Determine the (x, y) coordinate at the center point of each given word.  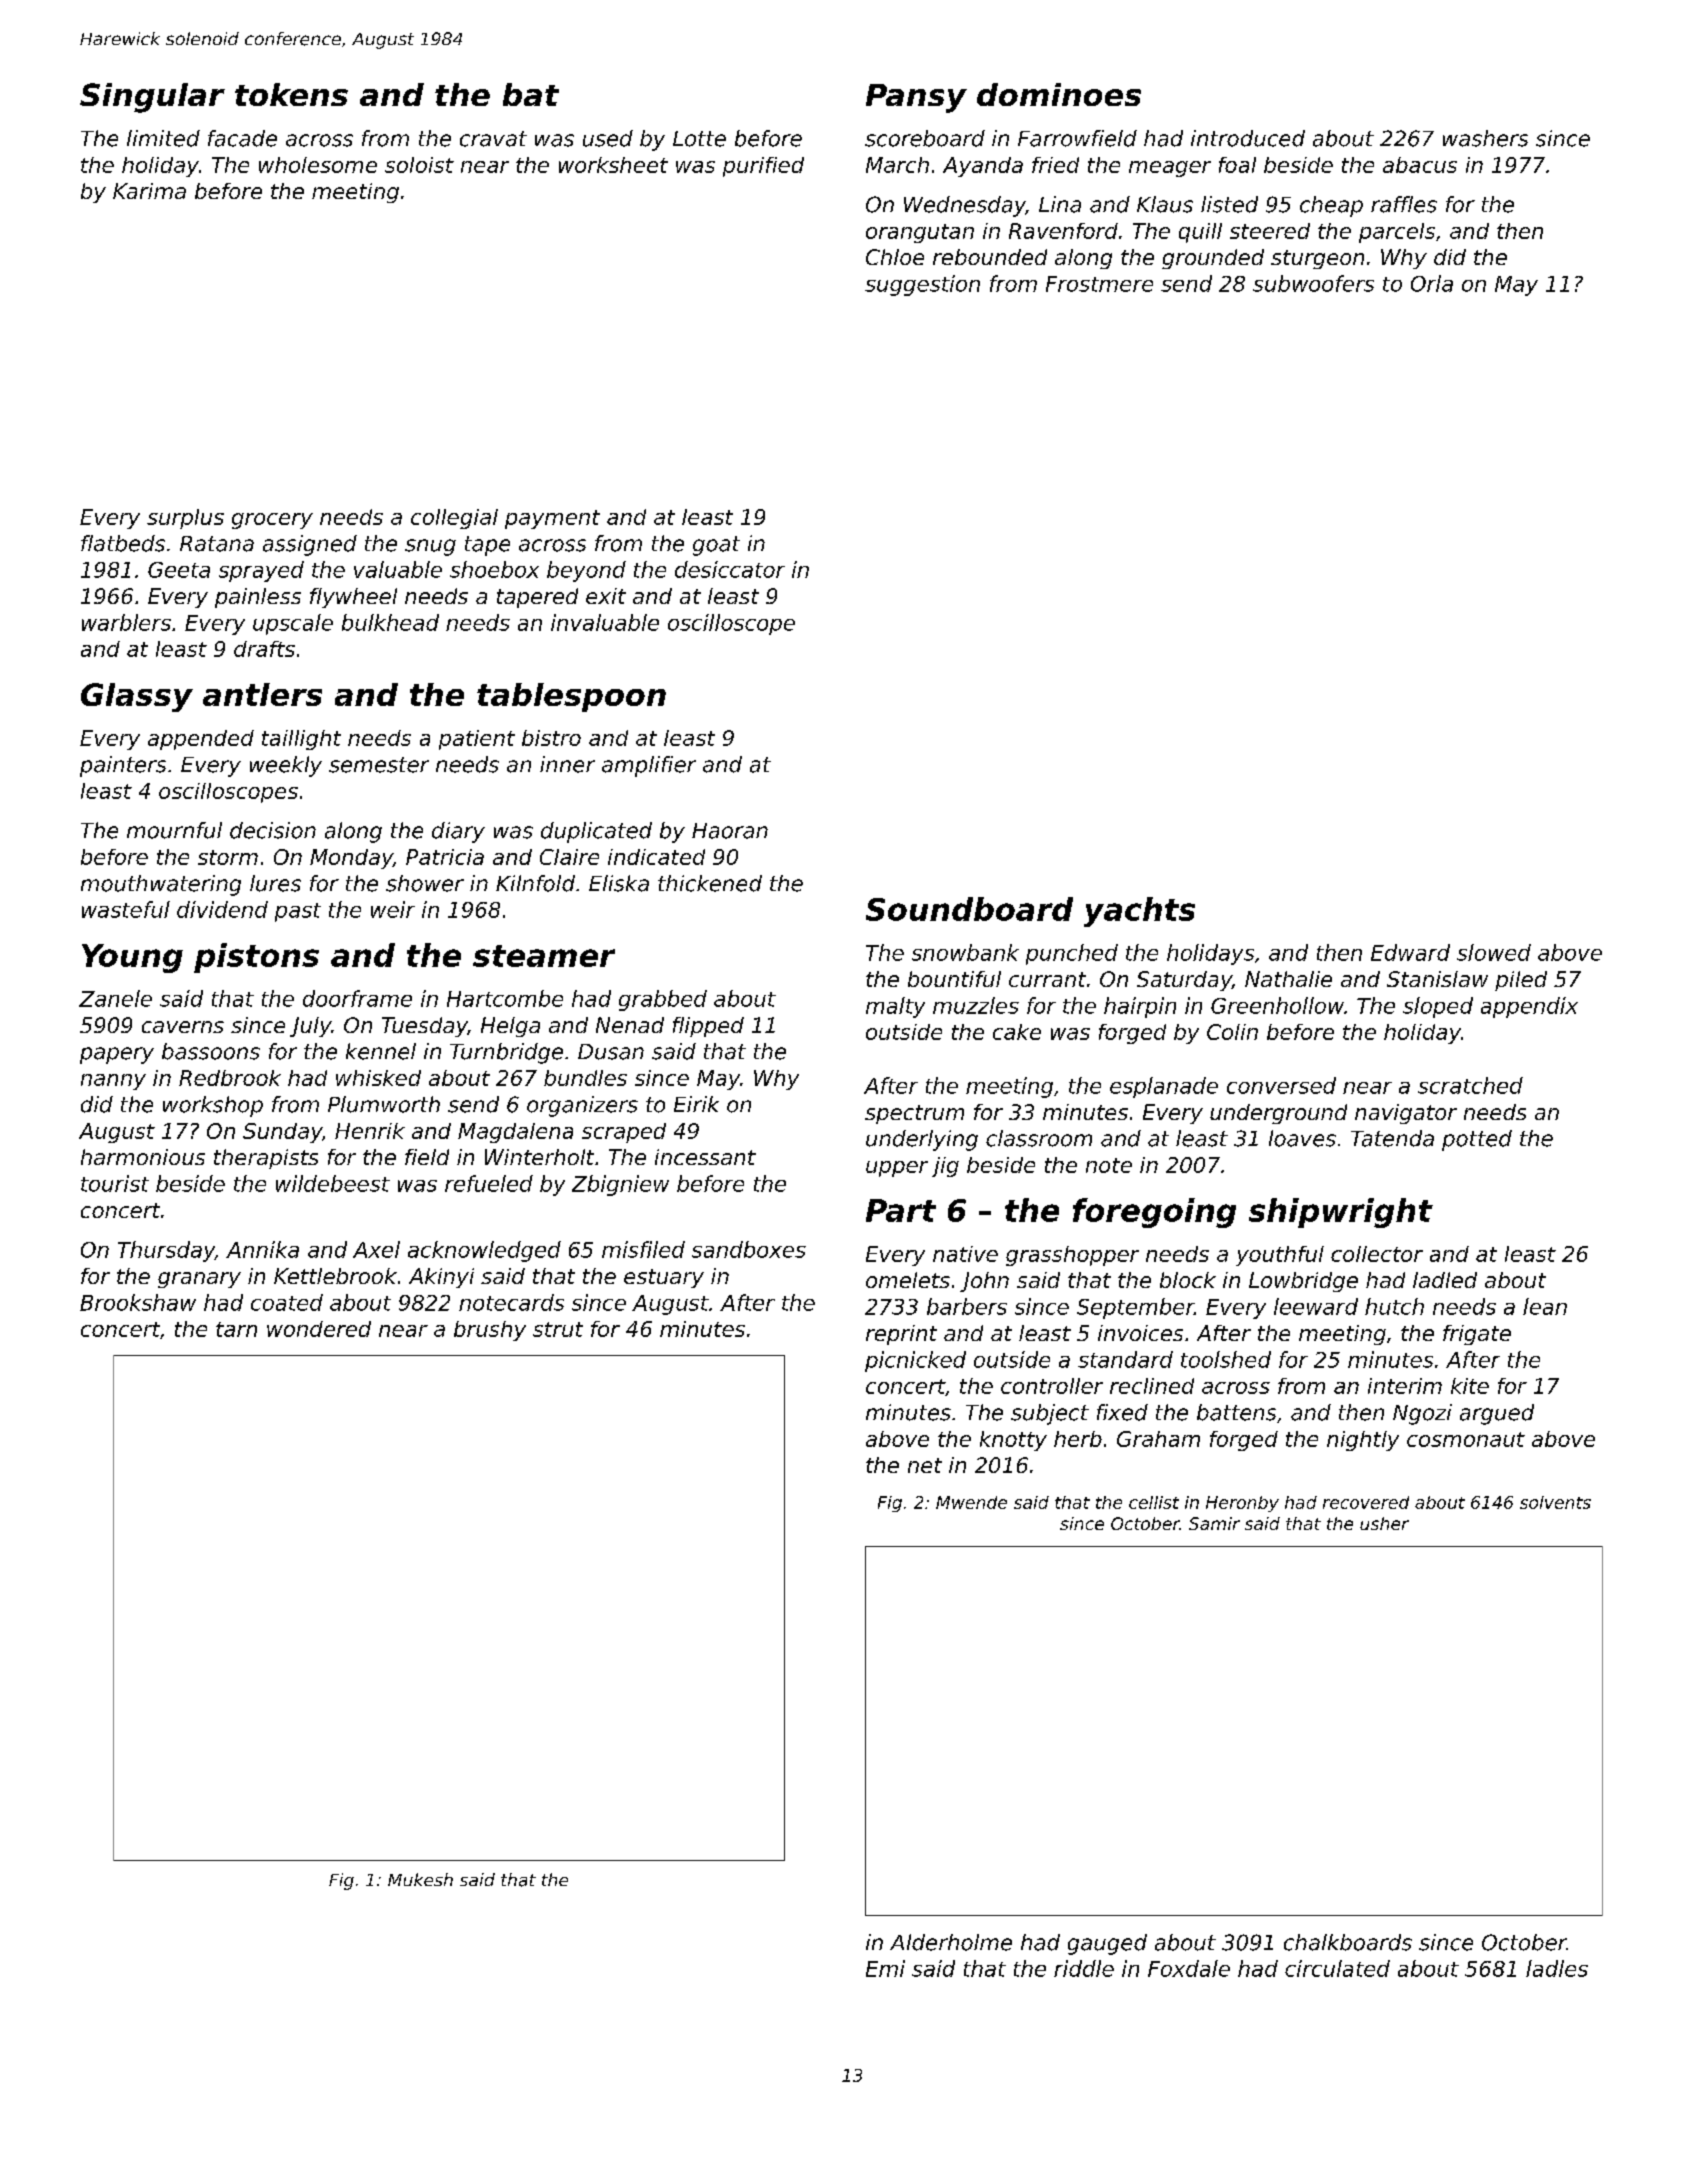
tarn (236, 1329)
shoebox (494, 569)
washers (1485, 138)
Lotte (699, 139)
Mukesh (420, 1879)
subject (1050, 1414)
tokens (291, 94)
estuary (664, 1278)
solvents (1555, 1502)
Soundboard (969, 909)
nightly (1363, 1441)
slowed (1494, 952)
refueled (489, 1183)
